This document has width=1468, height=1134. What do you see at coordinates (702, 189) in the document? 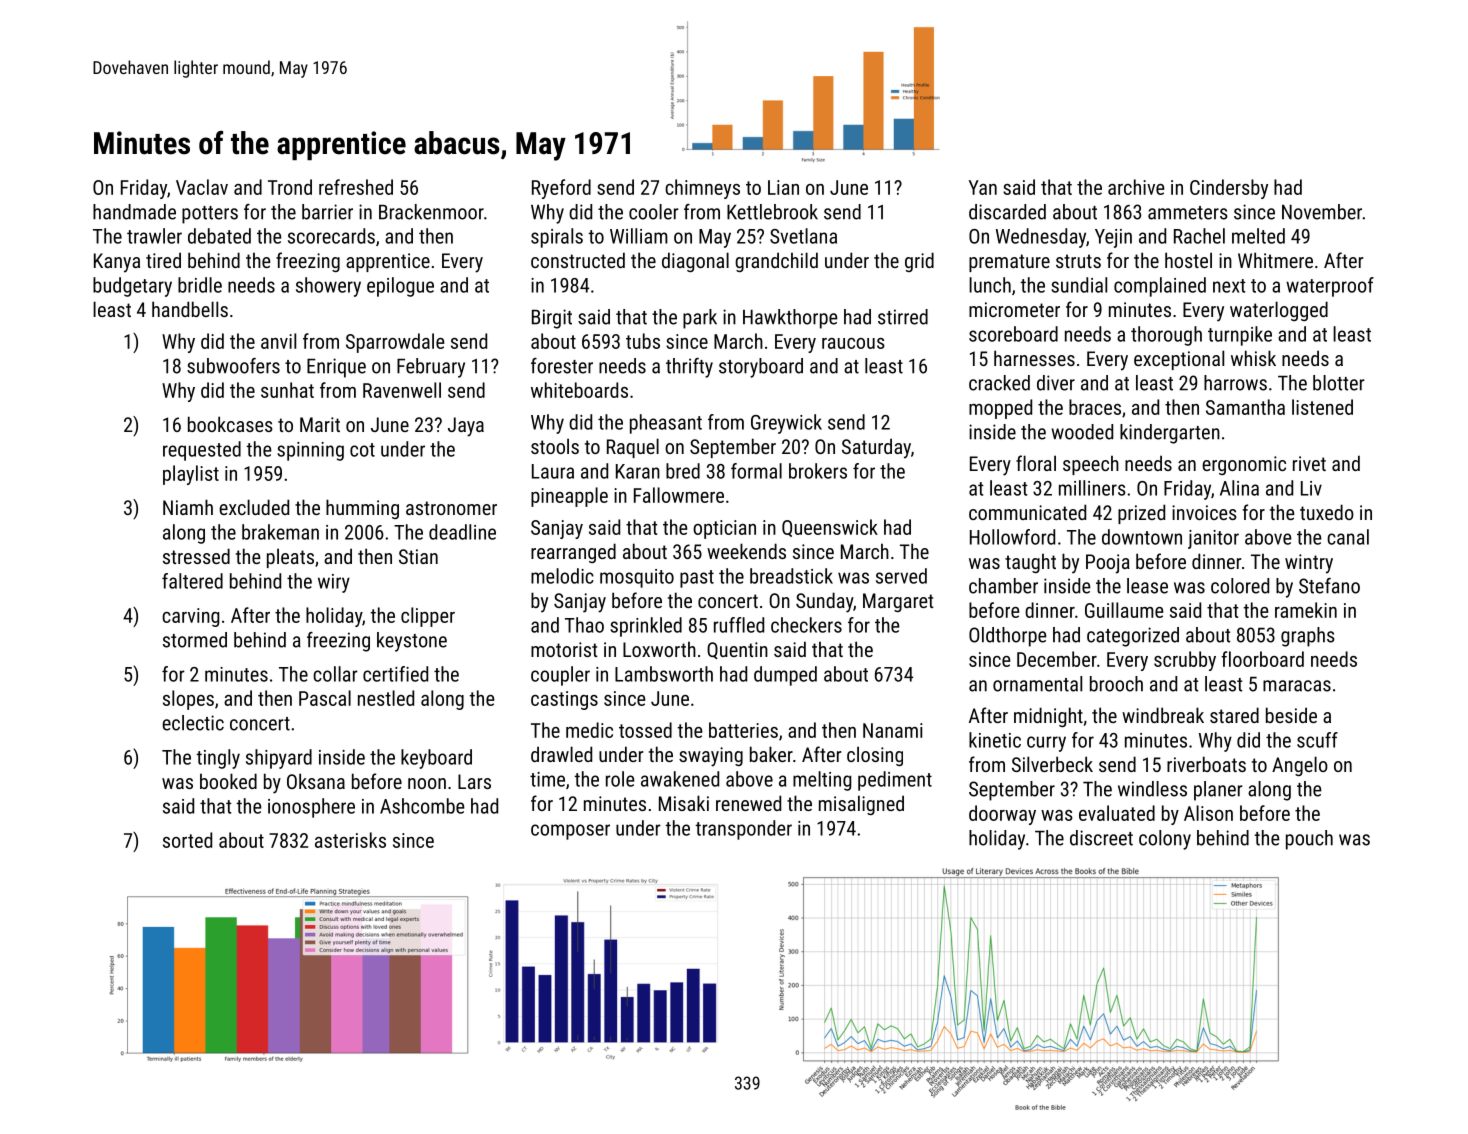
I see `chimneys` at bounding box center [702, 189].
